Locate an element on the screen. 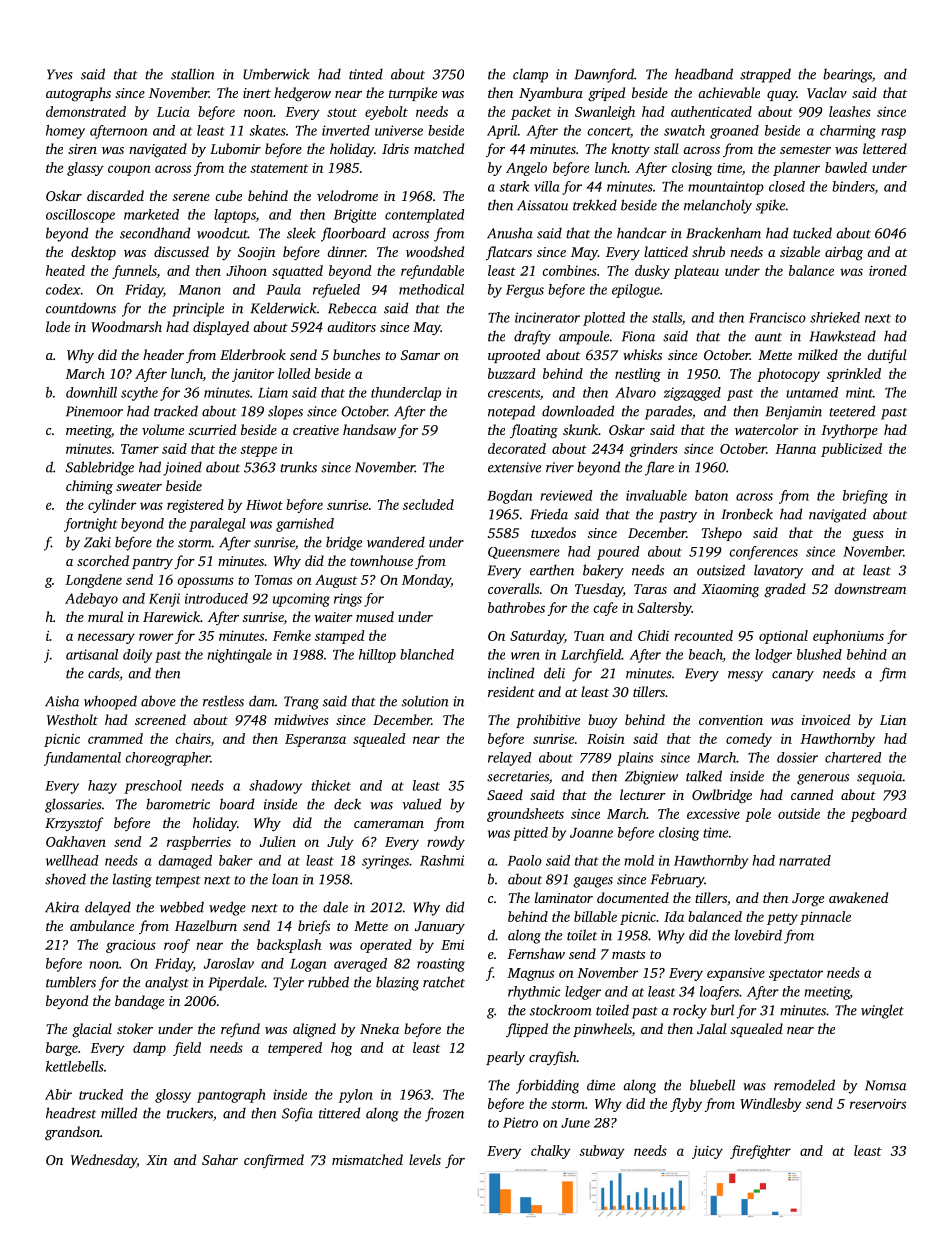  tinted is located at coordinates (366, 74).
